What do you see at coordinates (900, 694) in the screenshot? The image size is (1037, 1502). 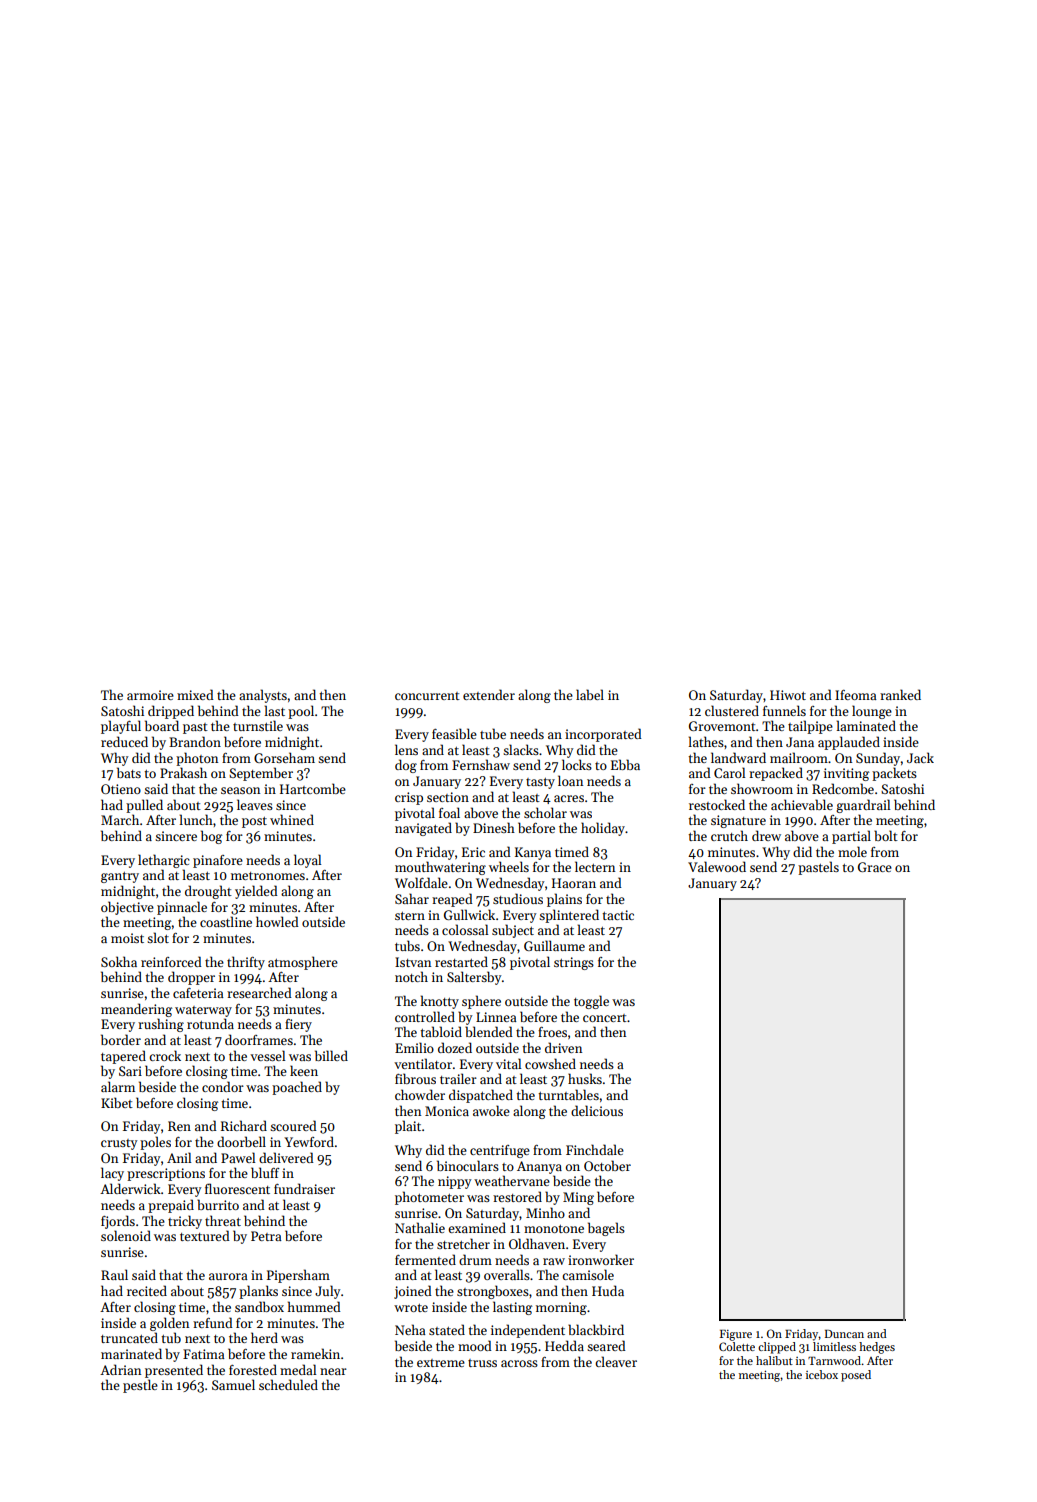 I see `ranked` at bounding box center [900, 694].
